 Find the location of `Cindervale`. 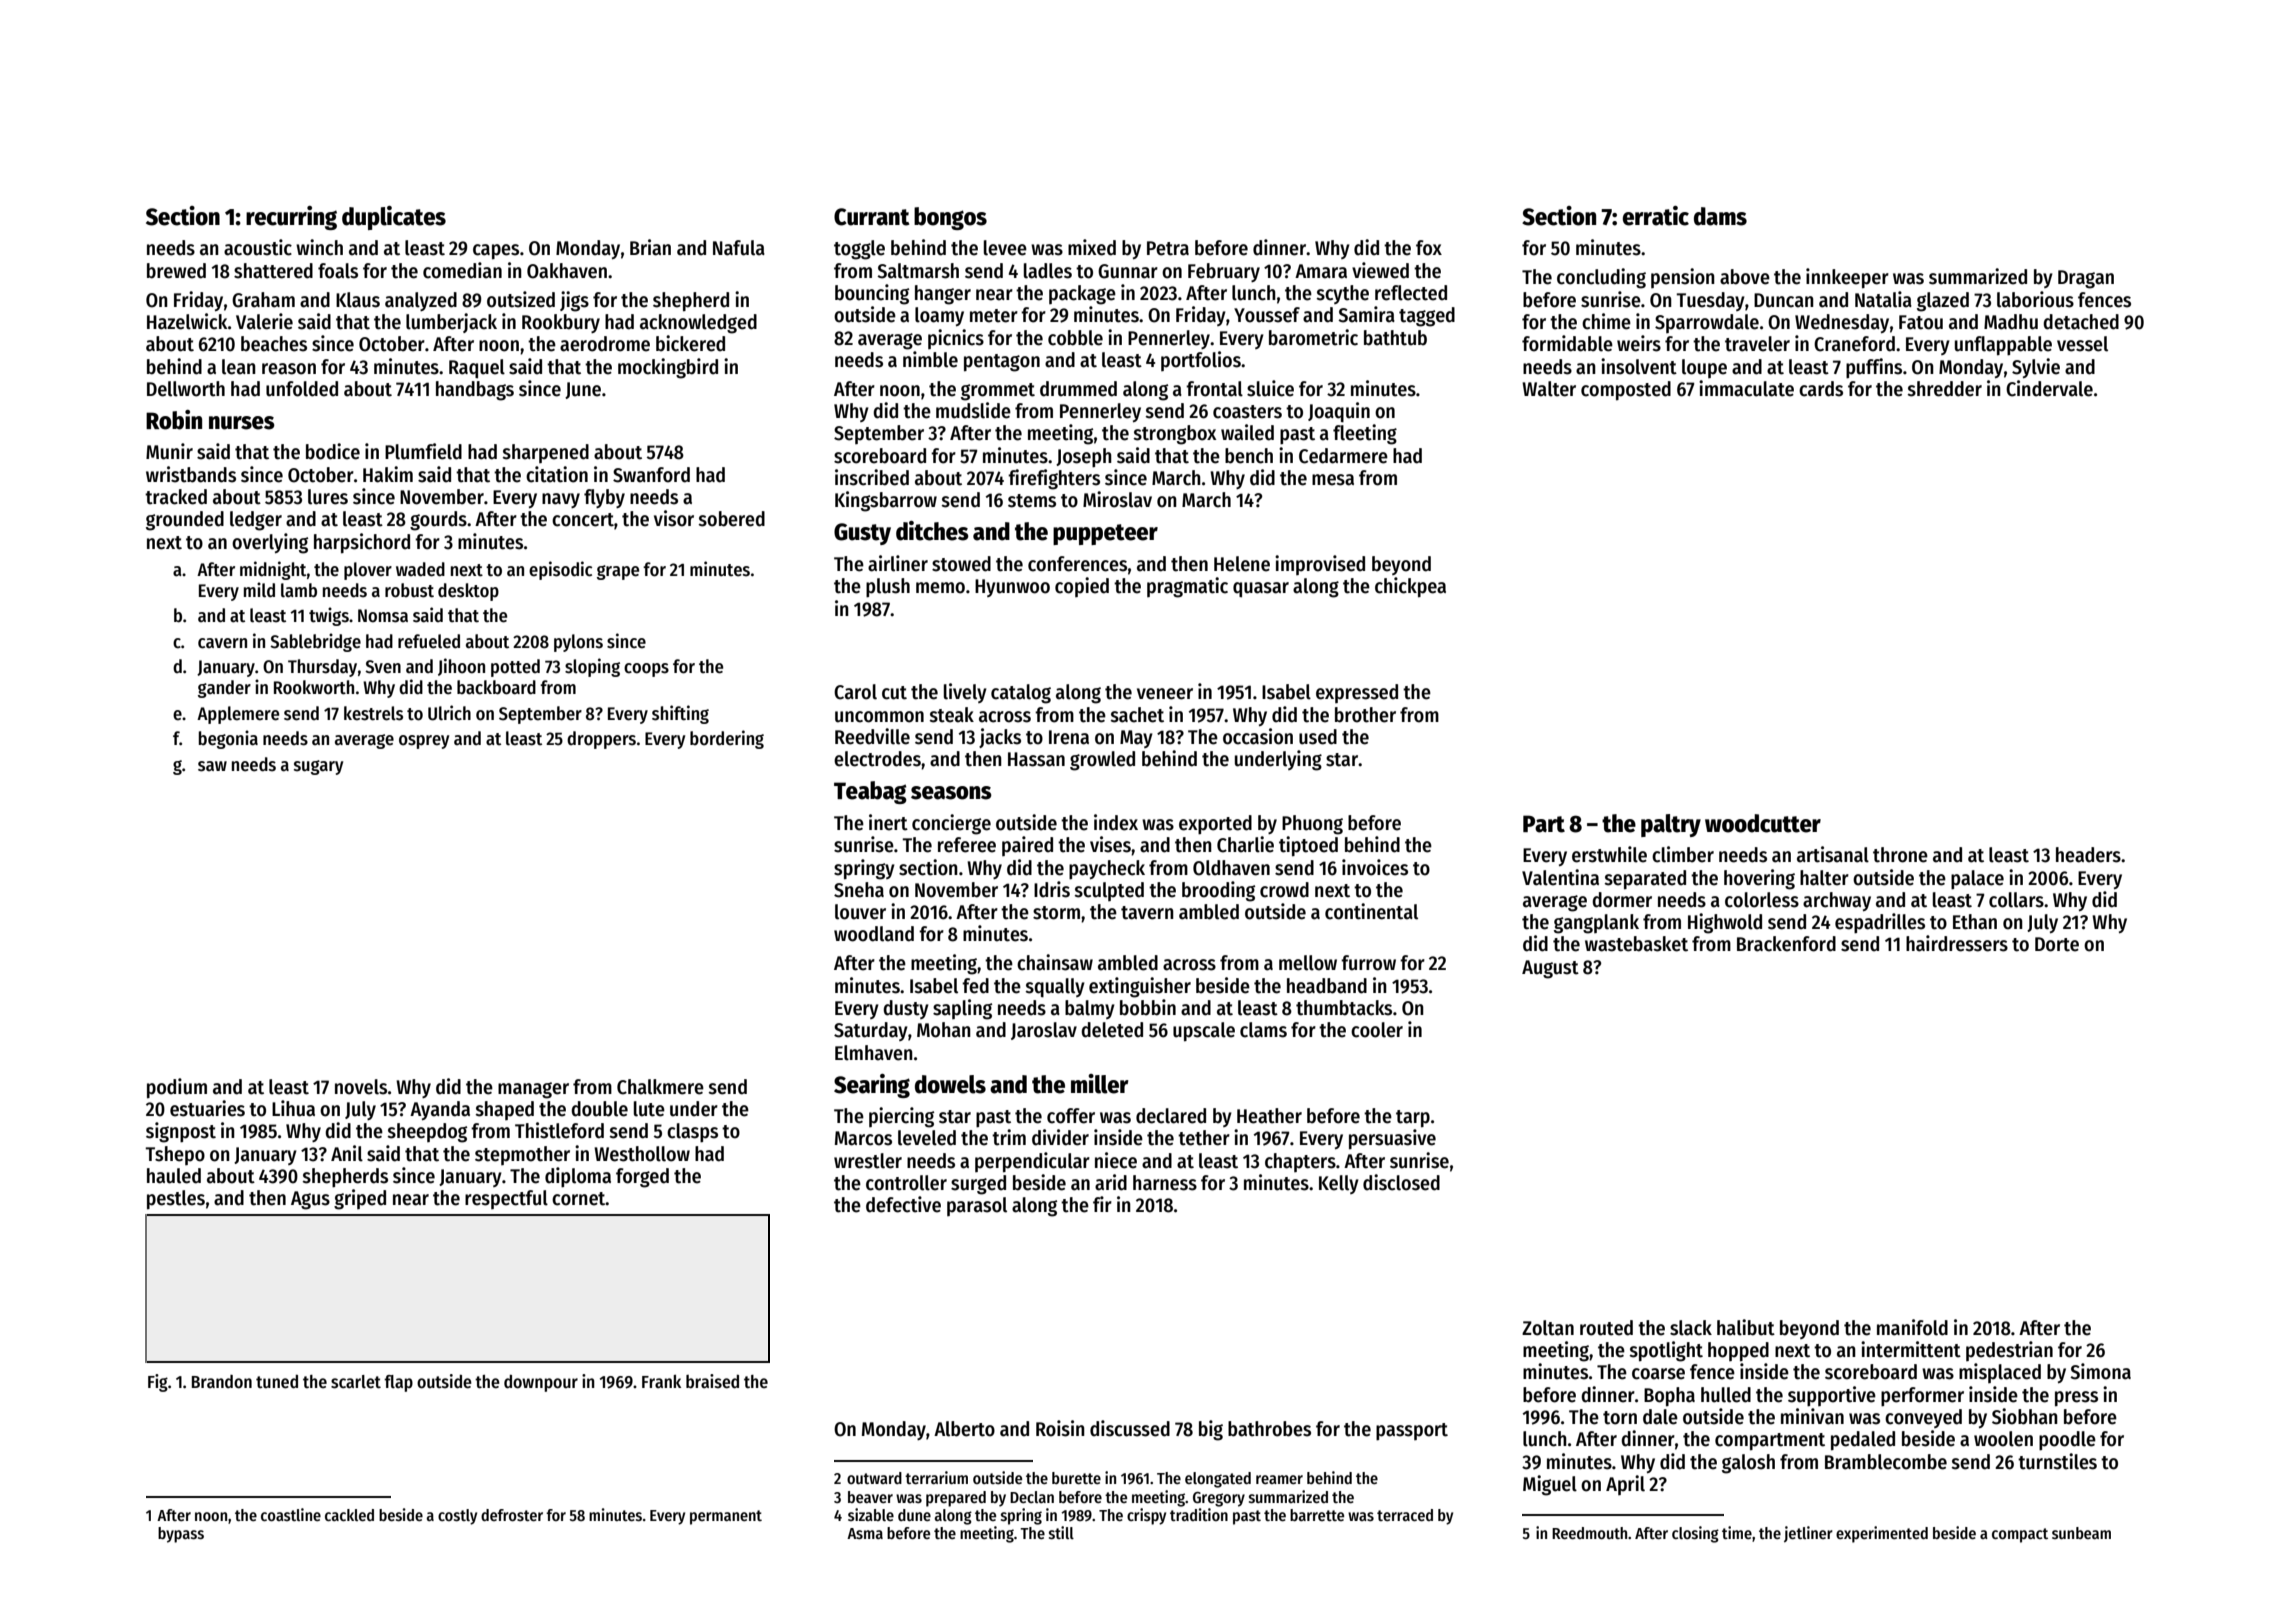

Cindervale is located at coordinates (2049, 388).
